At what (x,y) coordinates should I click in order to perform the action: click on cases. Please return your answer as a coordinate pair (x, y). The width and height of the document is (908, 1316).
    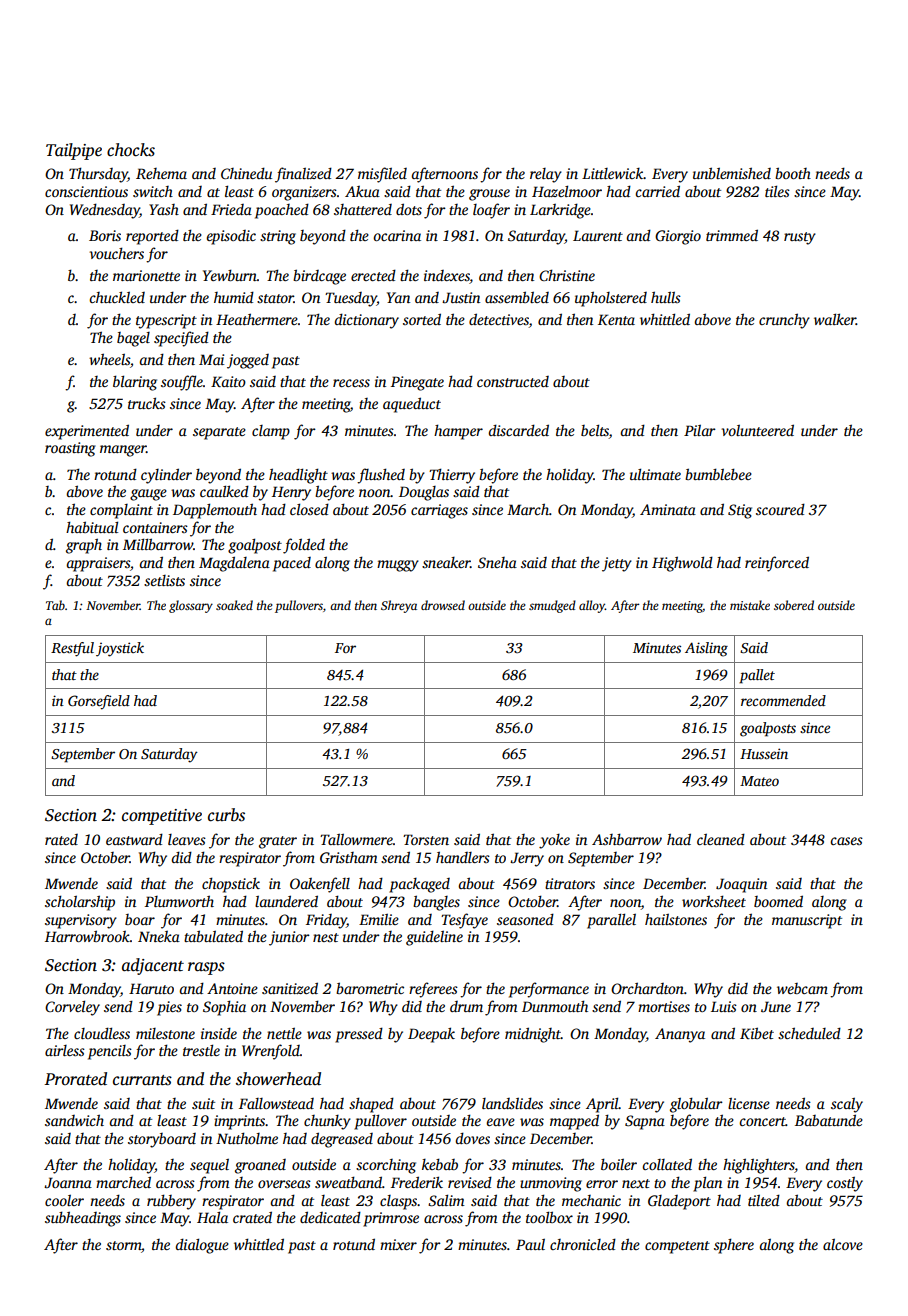
    Looking at the image, I should click on (846, 841).
